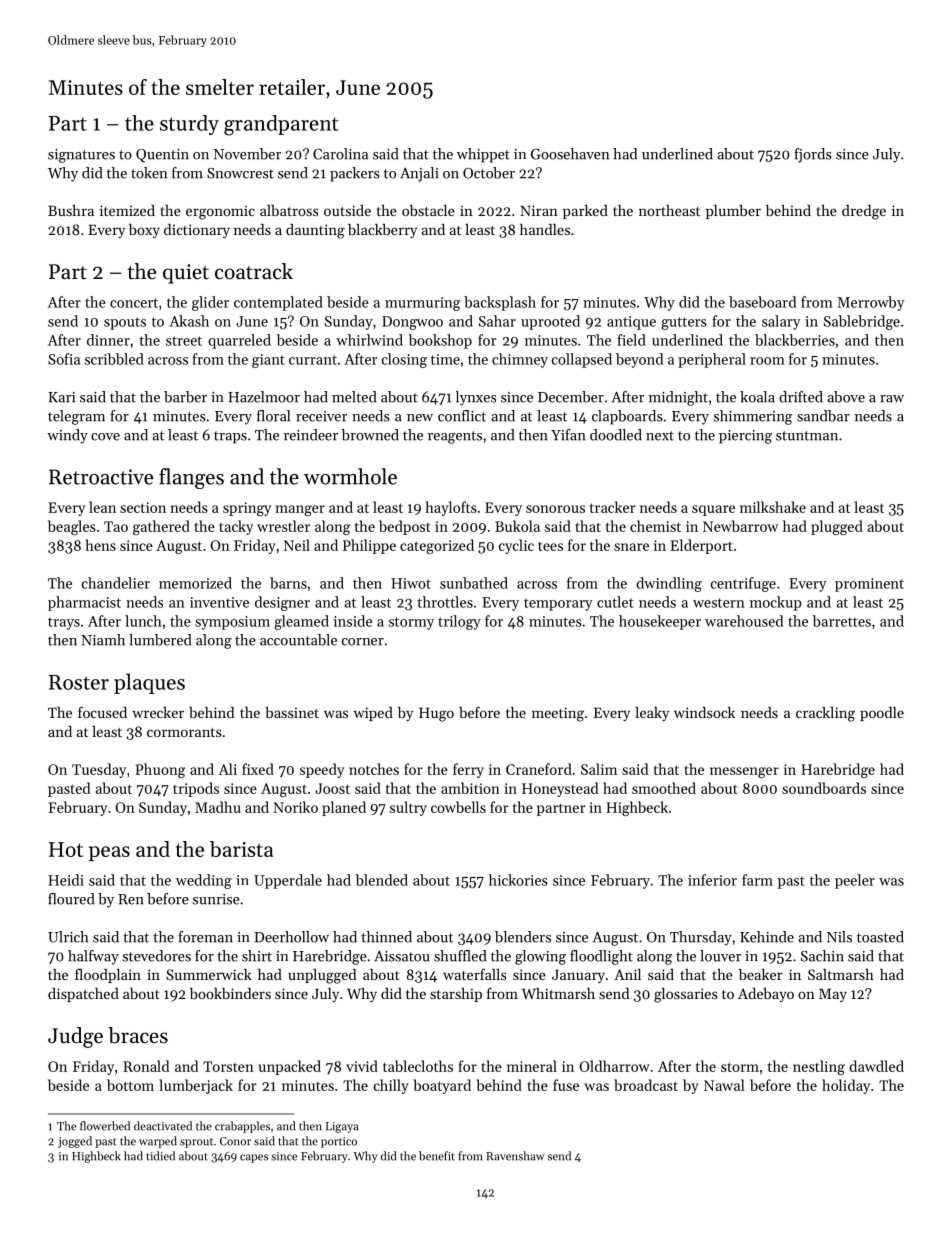  I want to click on wrecker, so click(158, 712).
